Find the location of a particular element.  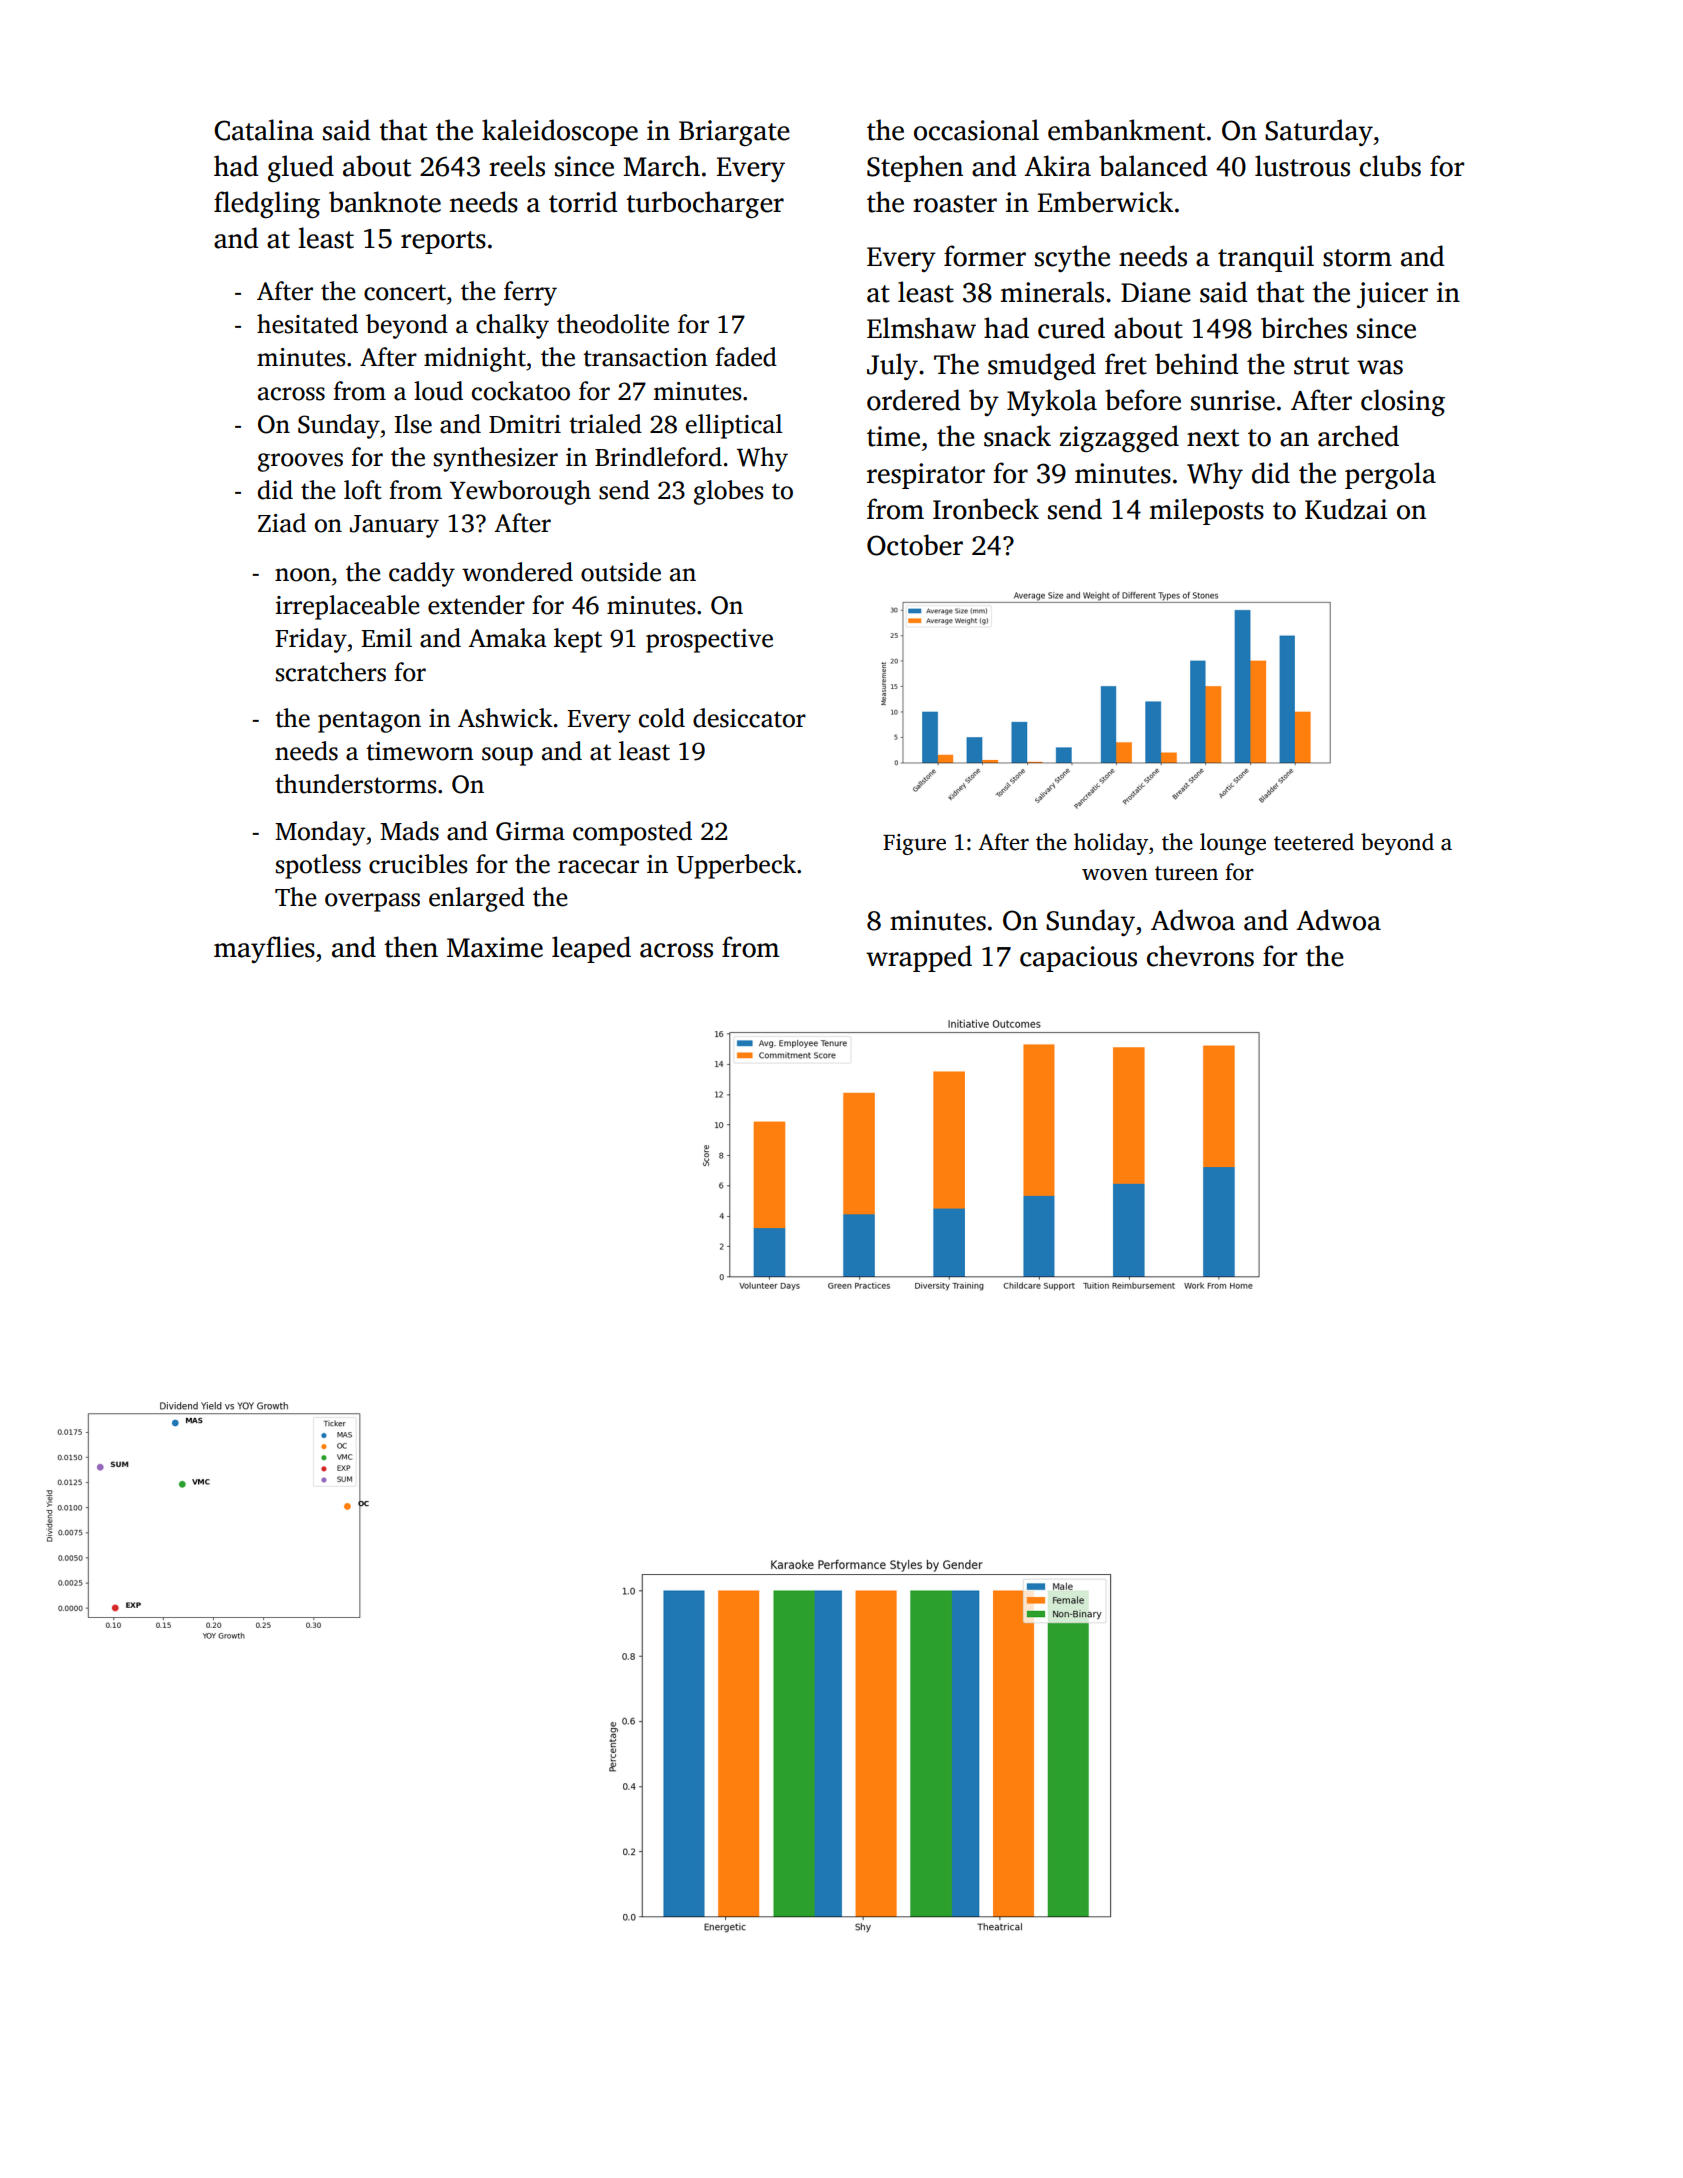

snack is located at coordinates (1017, 436).
